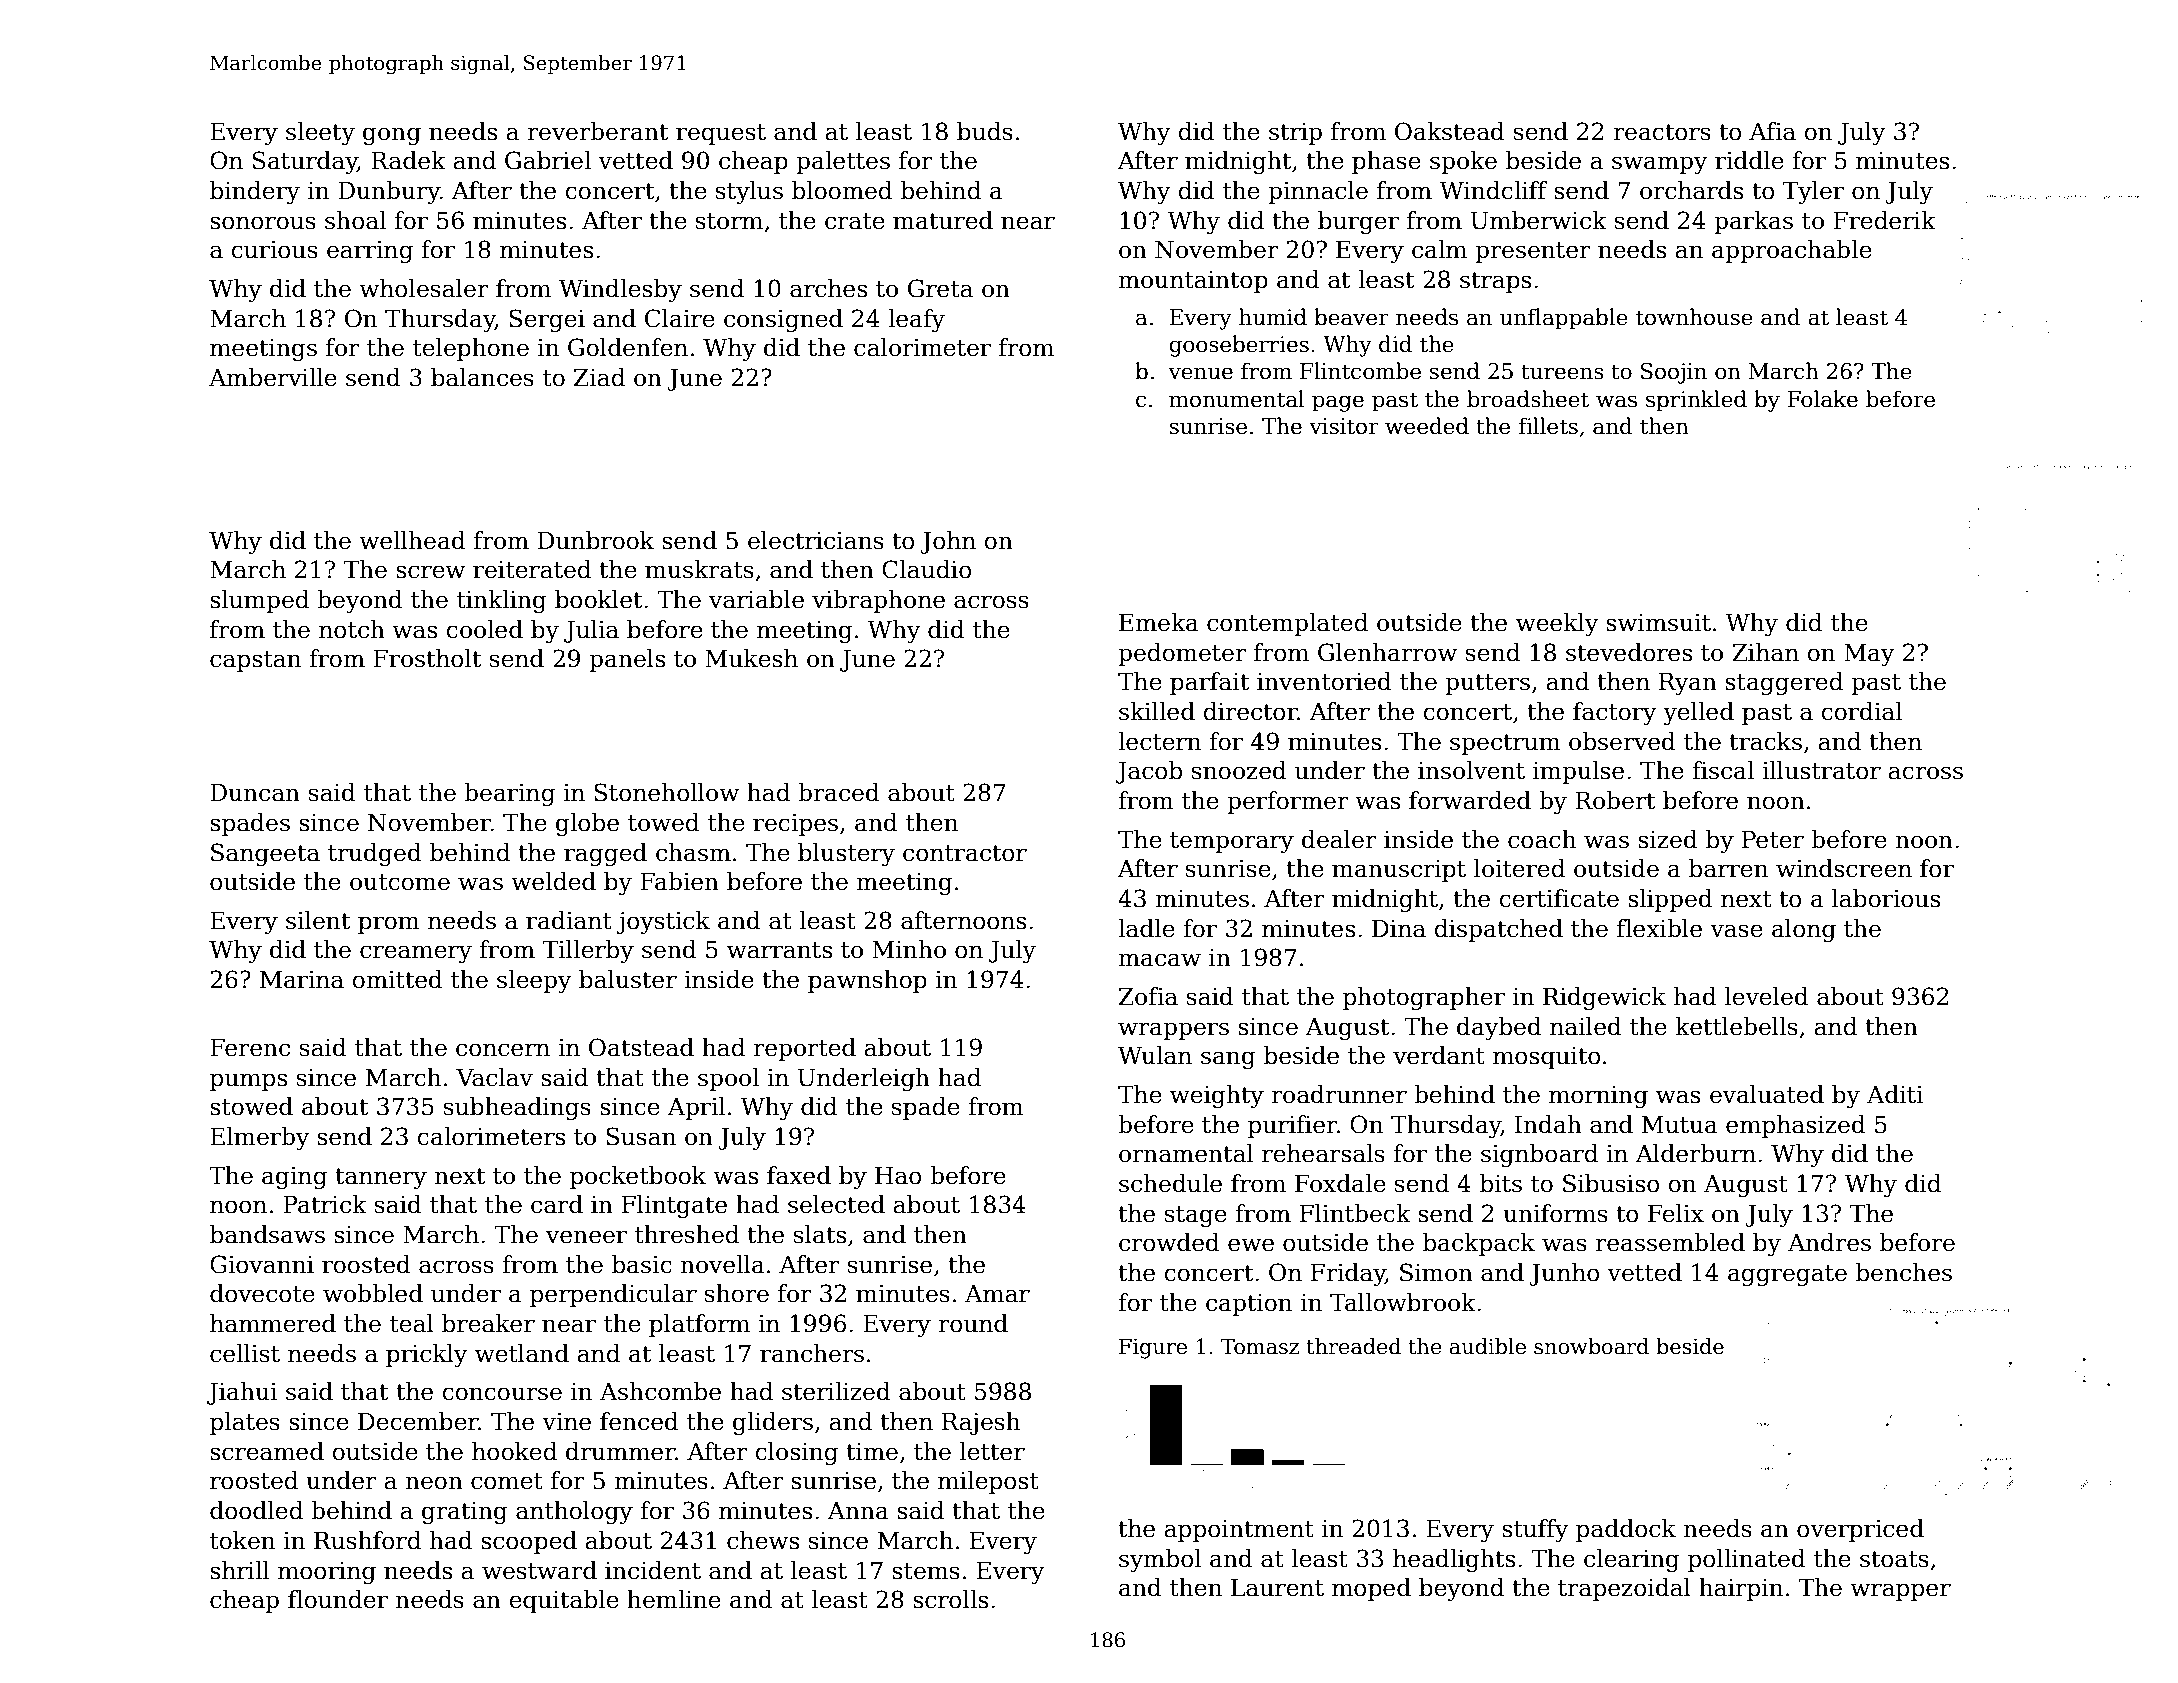  What do you see at coordinates (1344, 426) in the image?
I see `visitor` at bounding box center [1344, 426].
